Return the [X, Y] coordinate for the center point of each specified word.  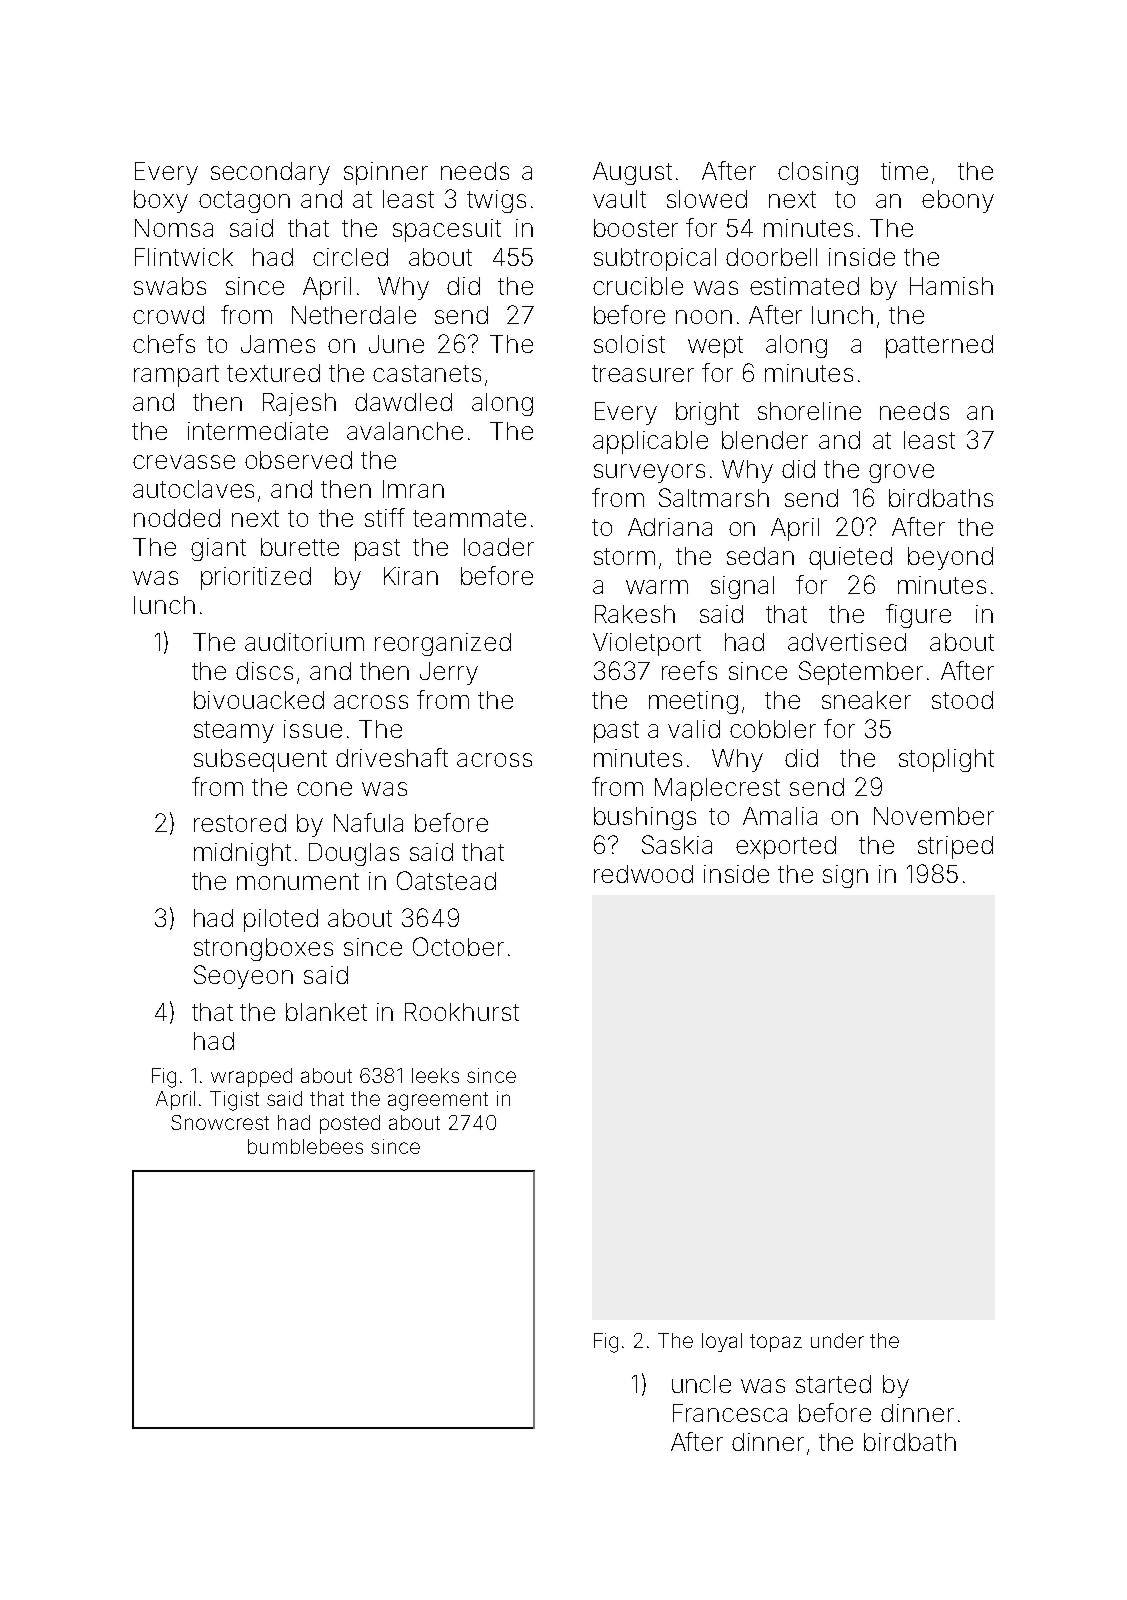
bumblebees [305, 1146]
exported [786, 847]
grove [901, 473]
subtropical [655, 259]
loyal [722, 1342]
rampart [176, 376]
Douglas [354, 854]
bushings [645, 818]
